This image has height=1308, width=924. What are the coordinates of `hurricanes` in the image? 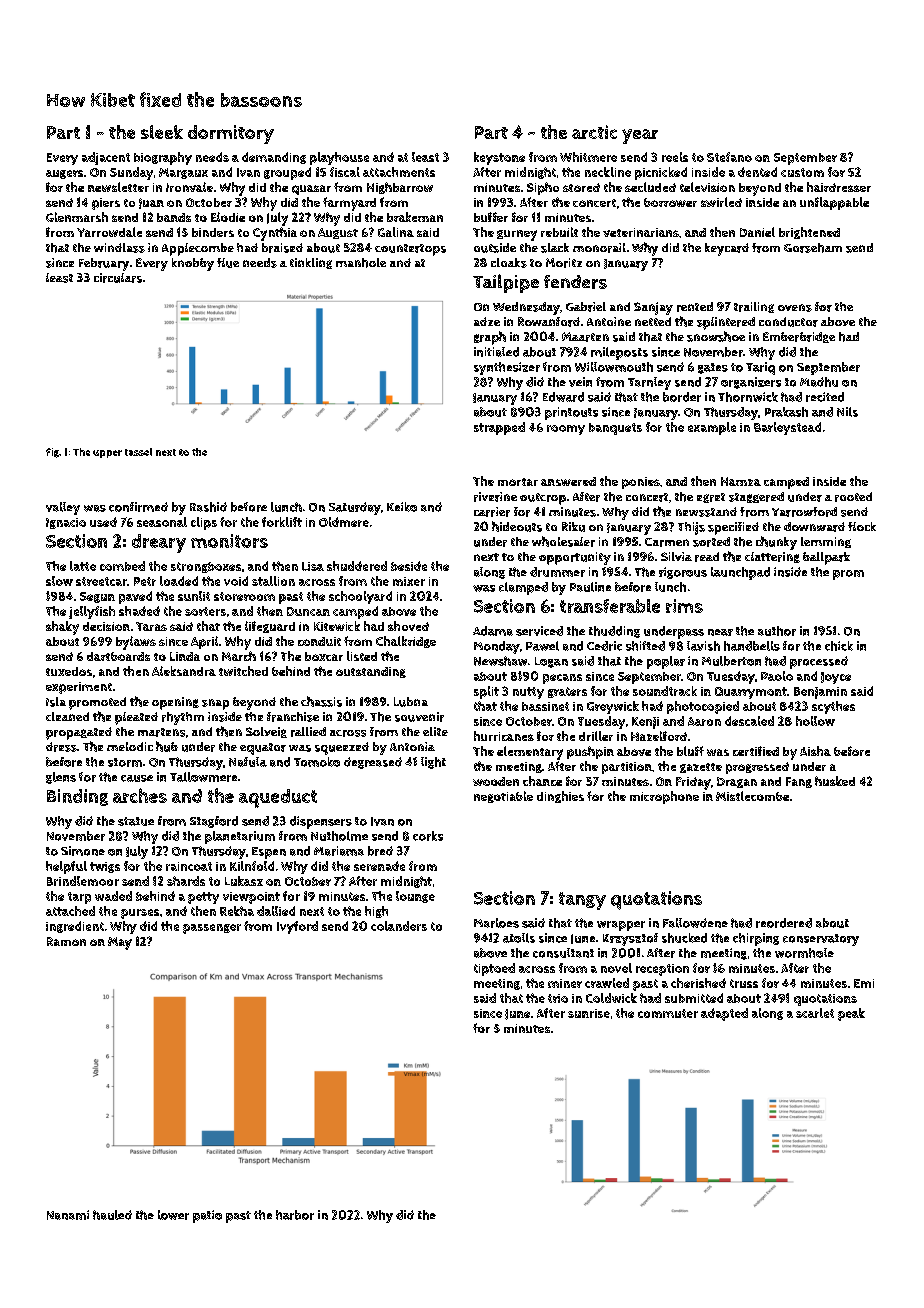 It's located at (504, 736).
